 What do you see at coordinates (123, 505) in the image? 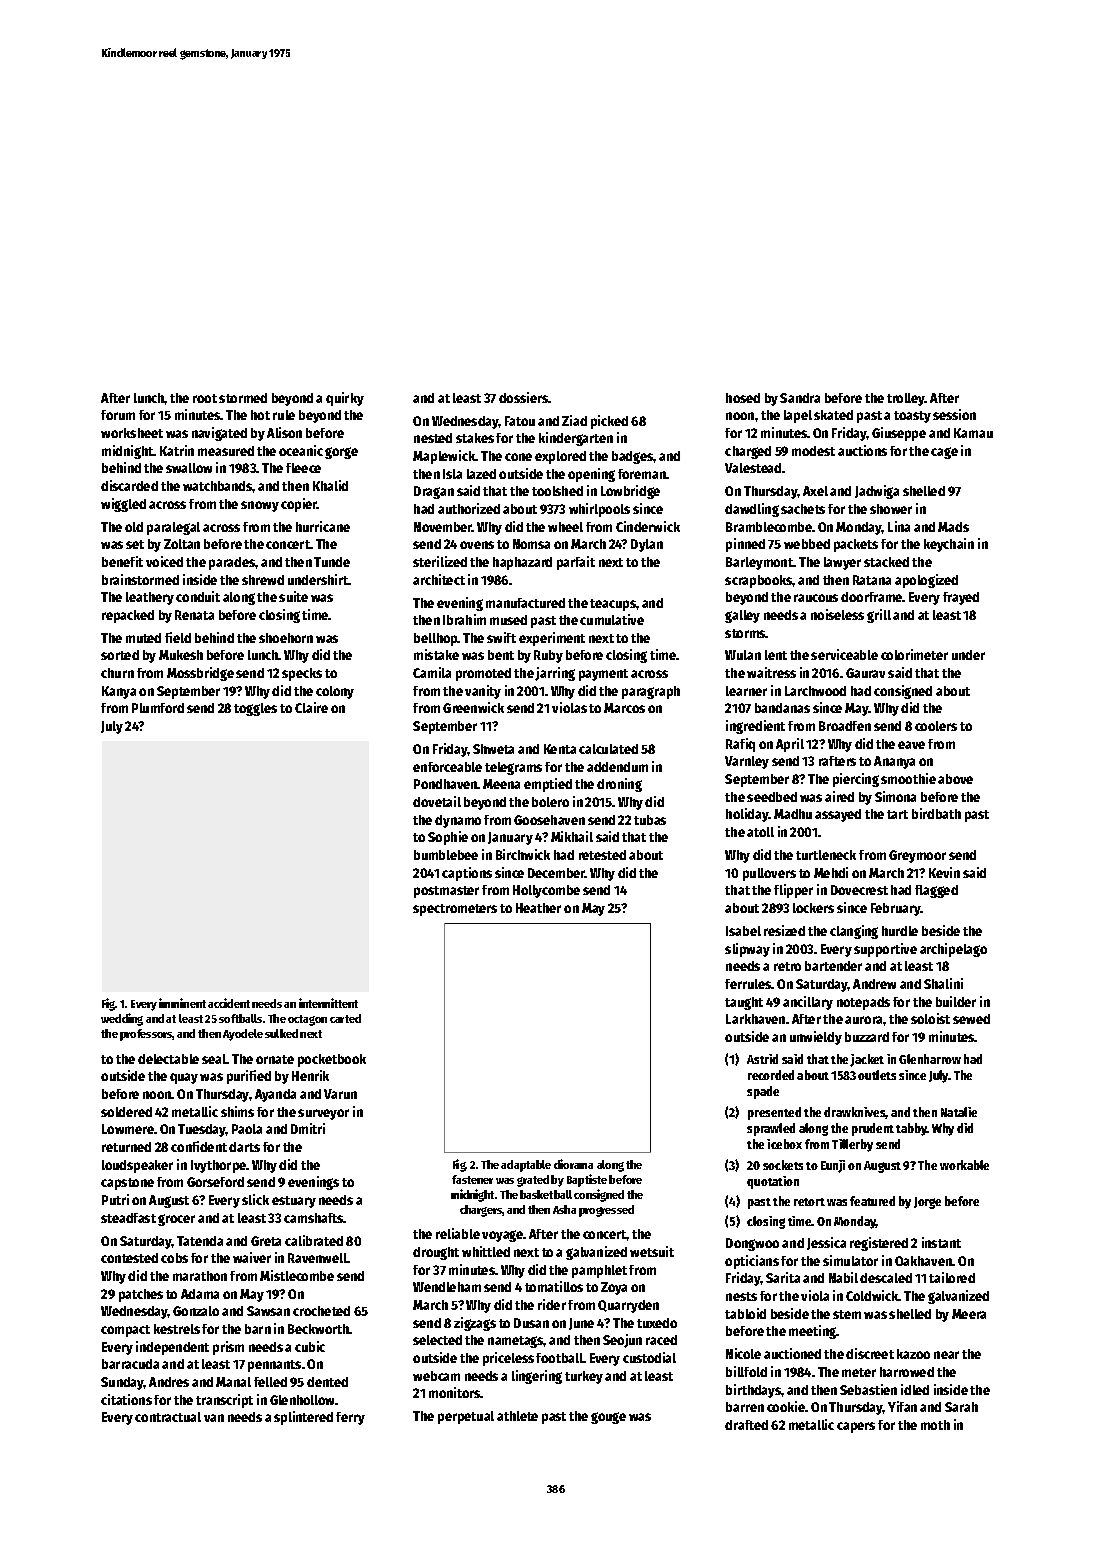
I see `wiggled` at bounding box center [123, 505].
